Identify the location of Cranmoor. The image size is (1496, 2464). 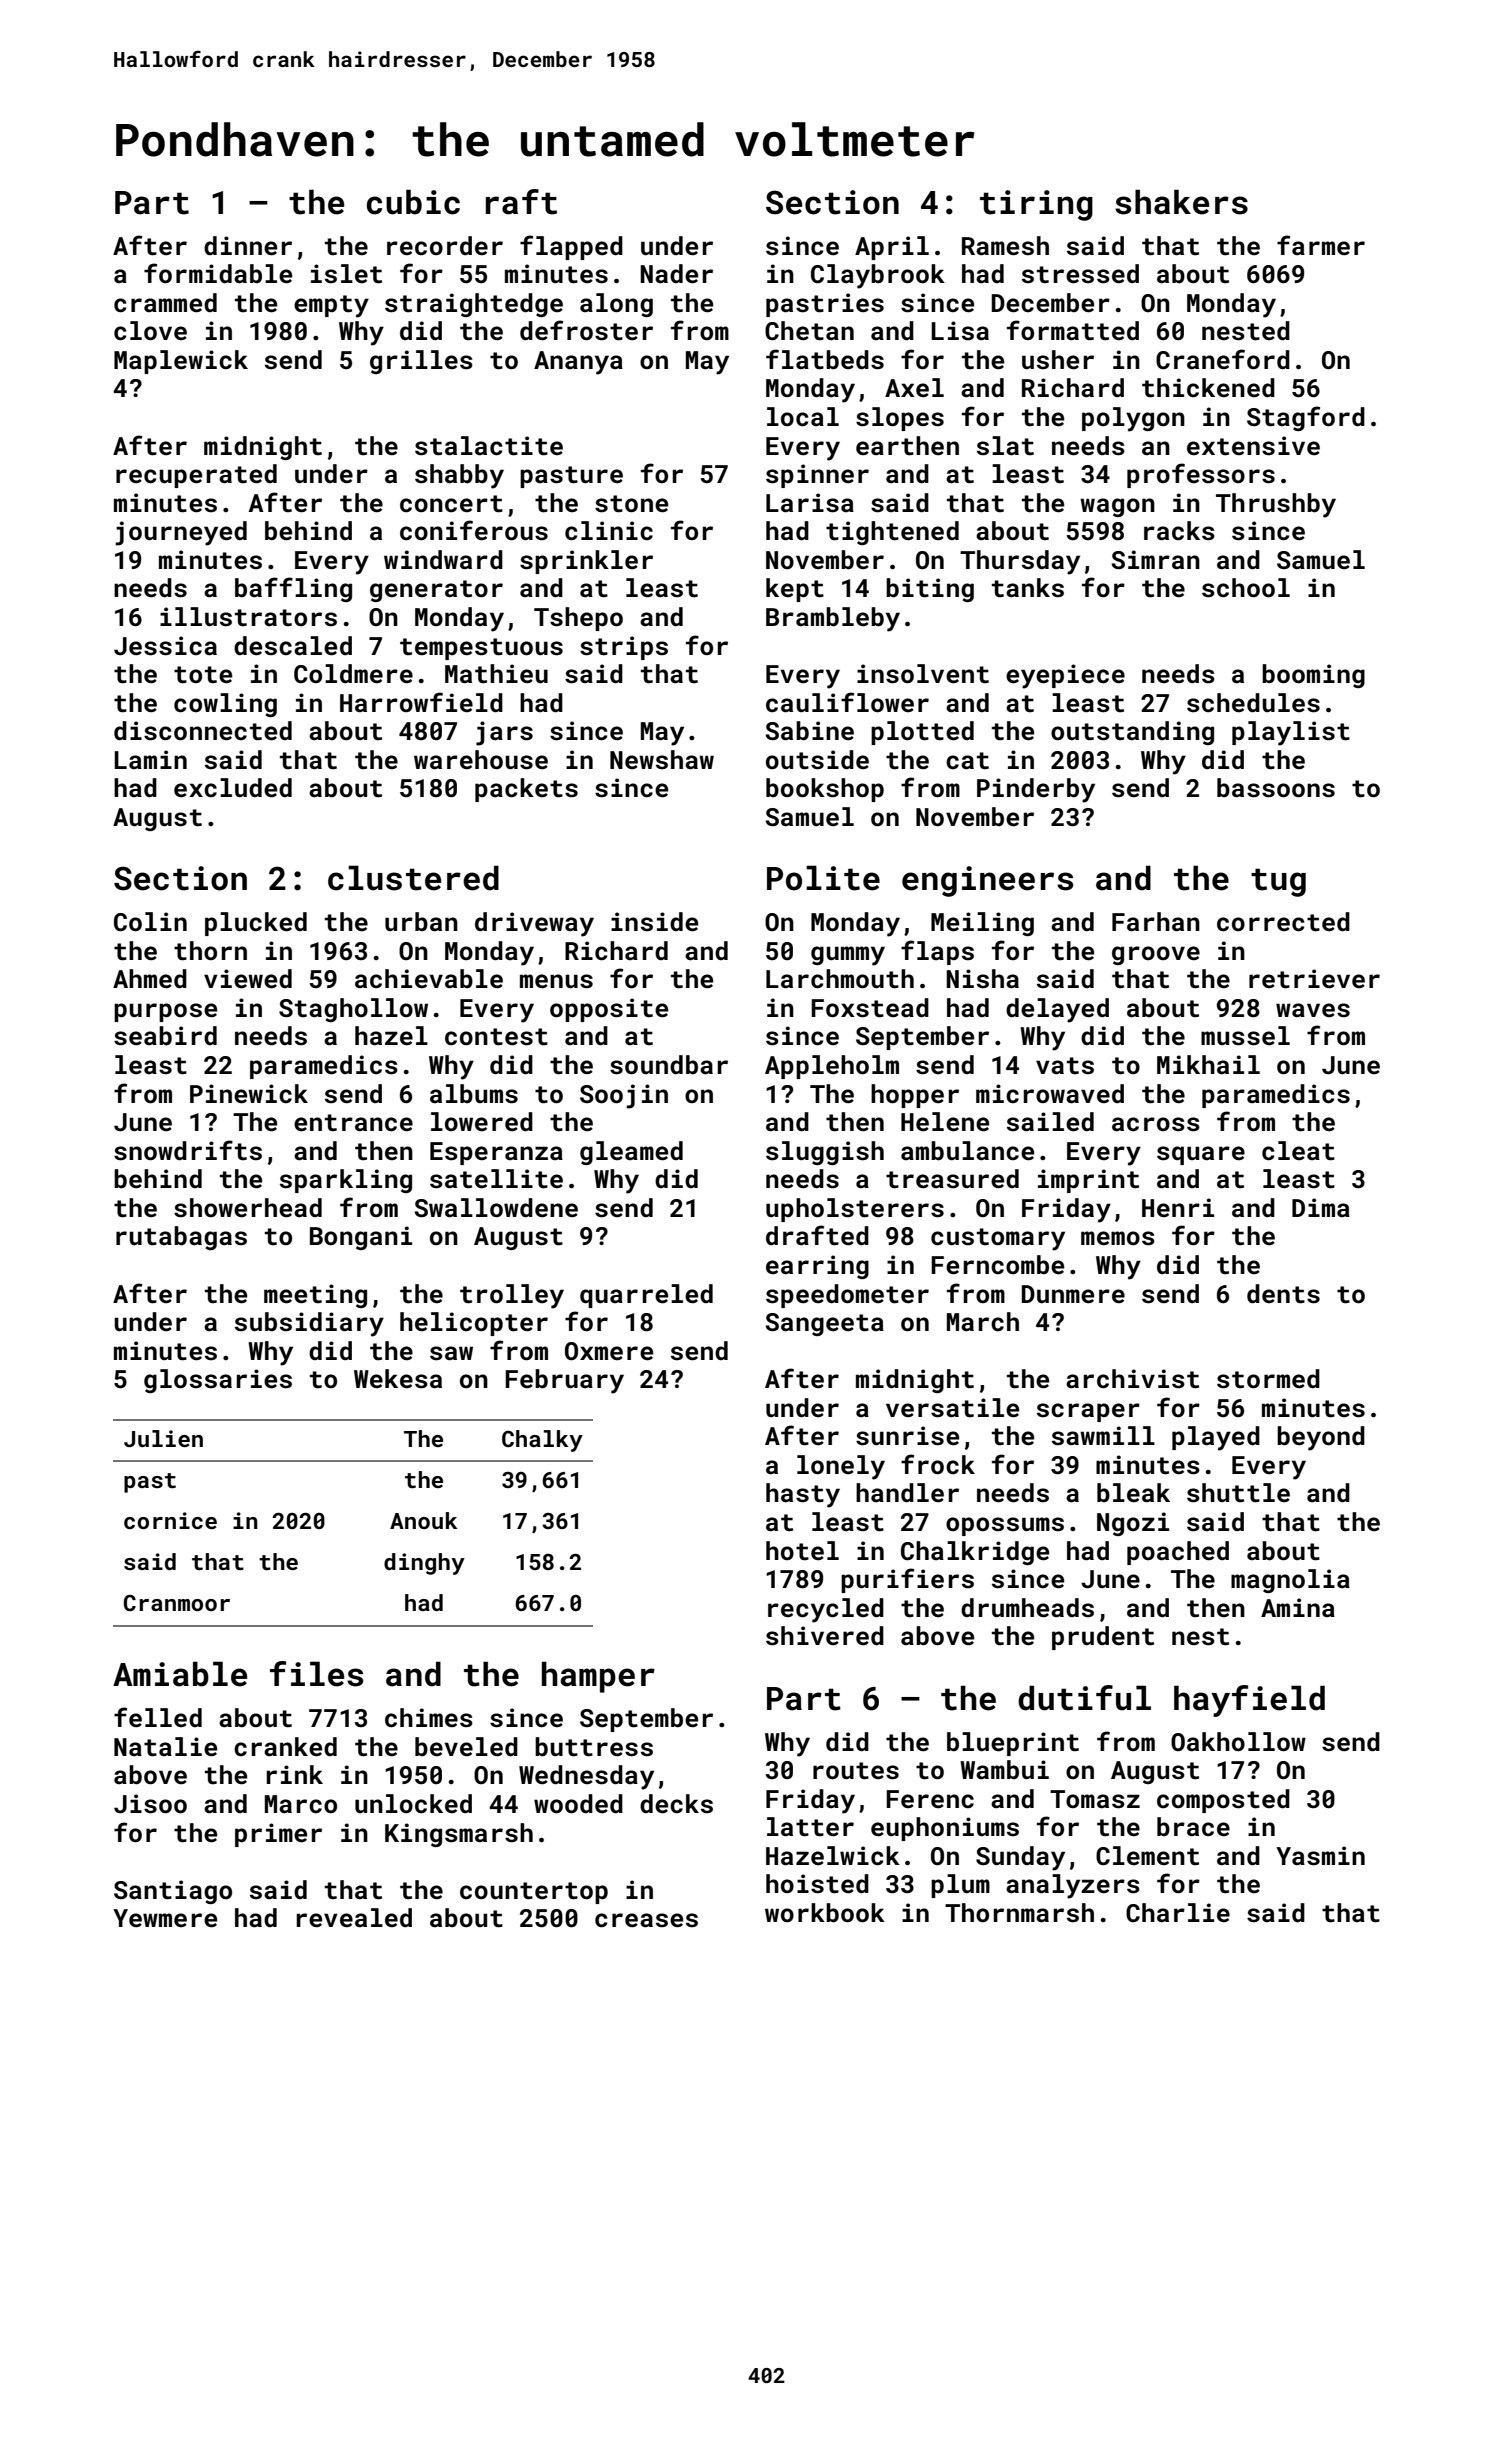
(177, 1603).
